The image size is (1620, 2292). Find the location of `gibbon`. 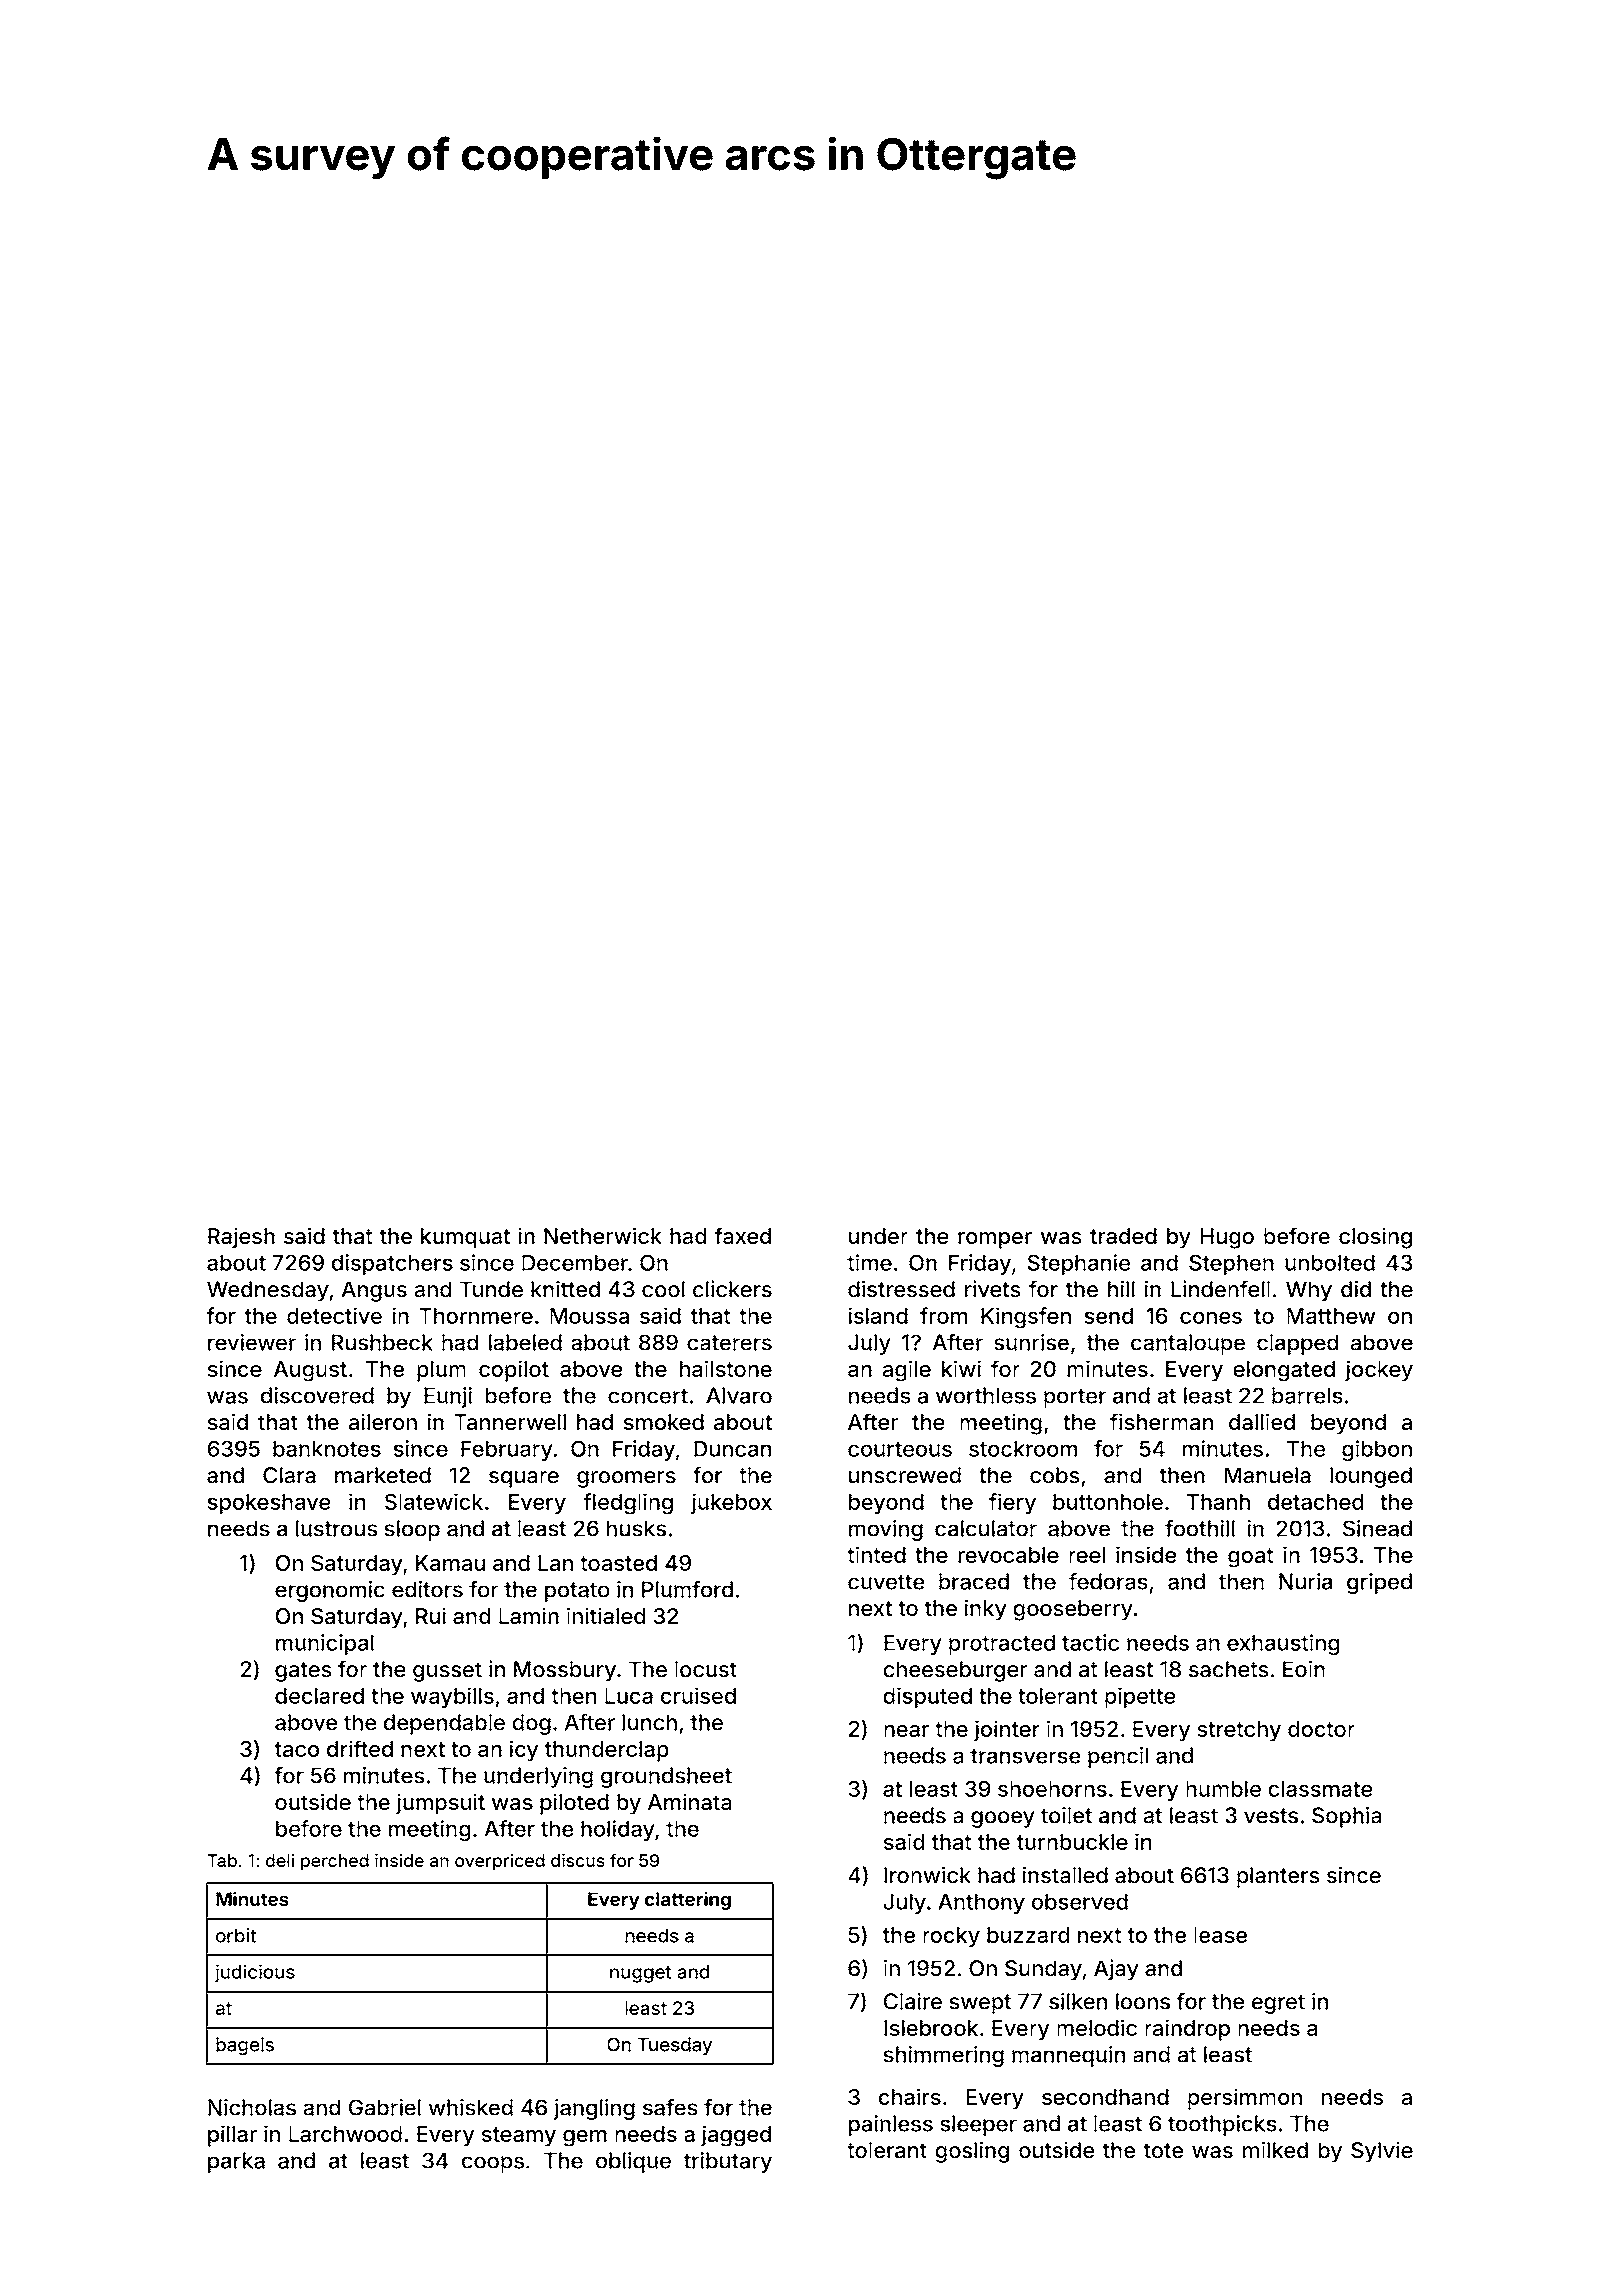

gibbon is located at coordinates (1377, 1451).
